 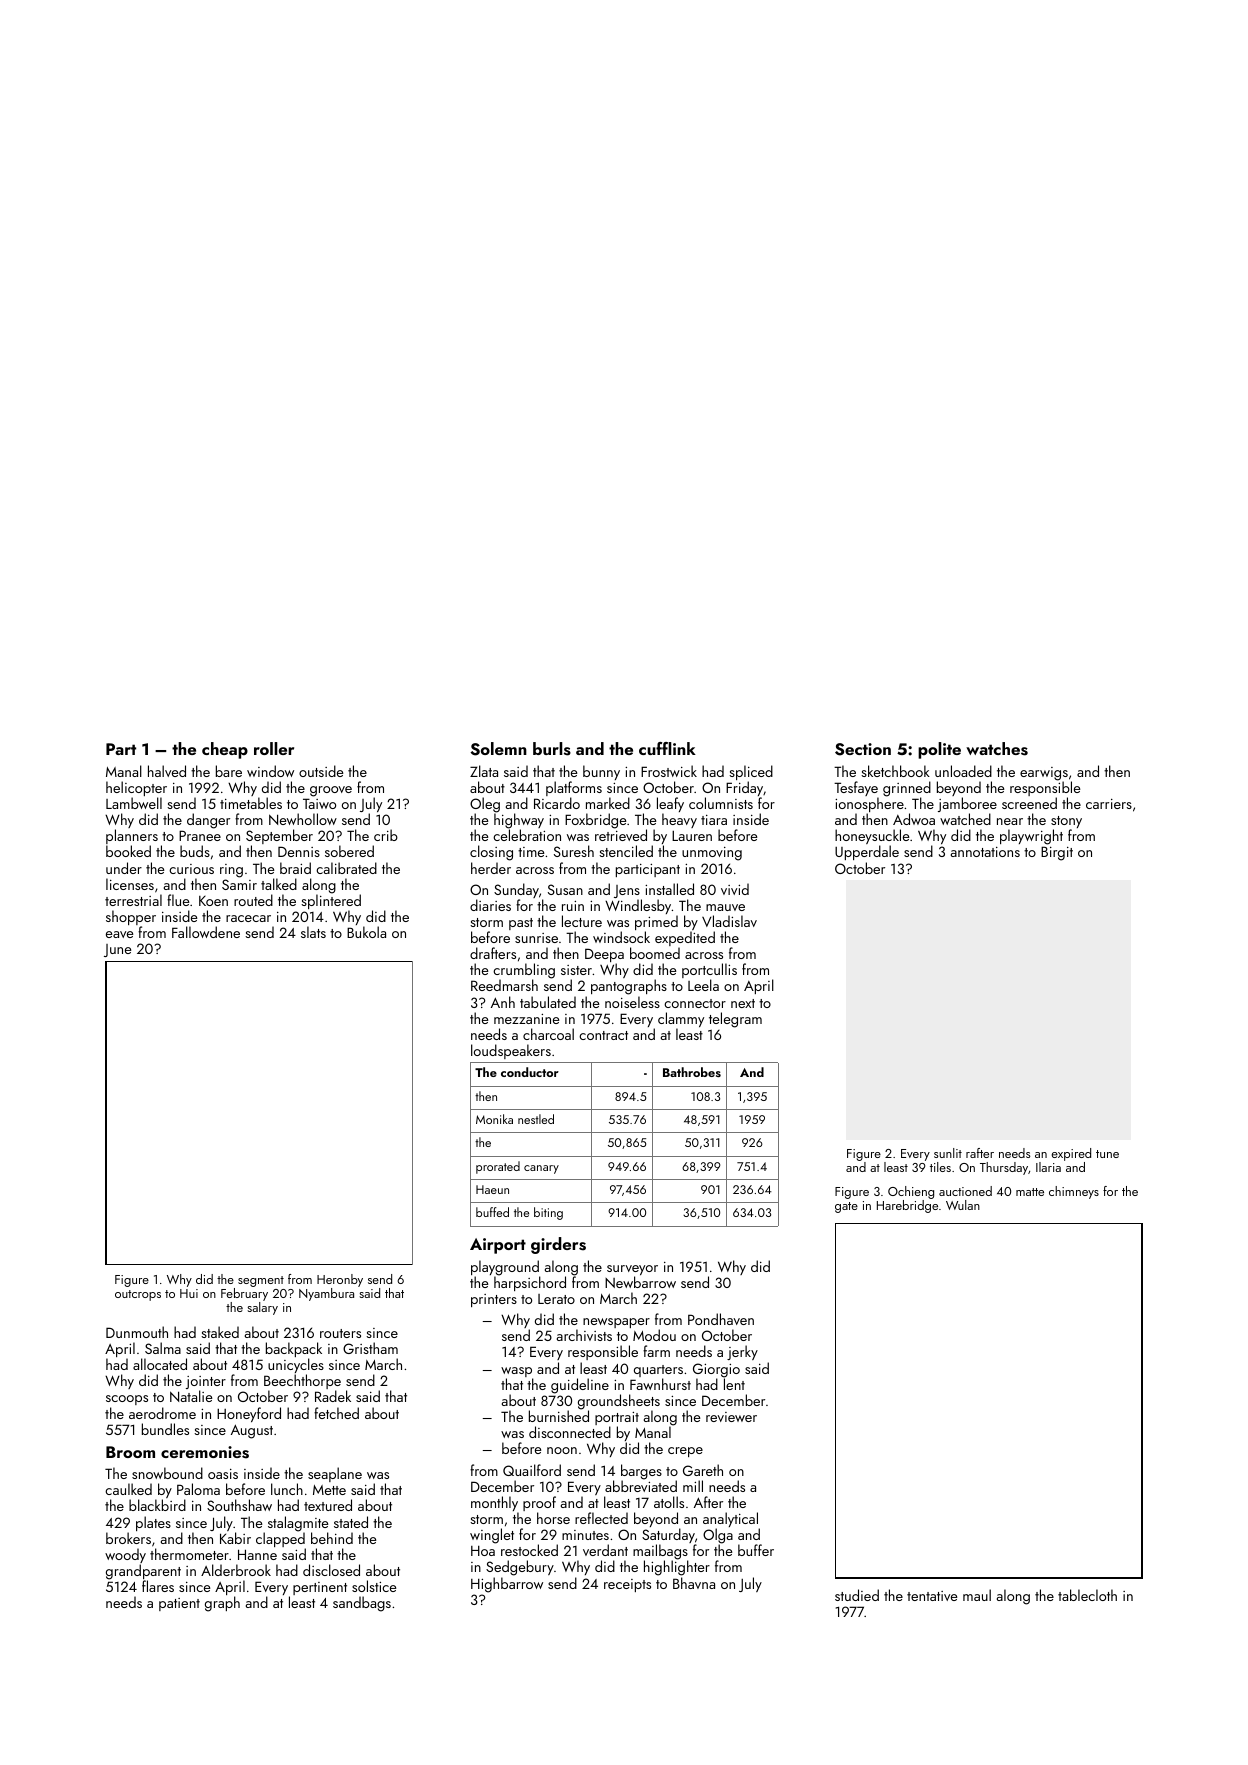 I want to click on tune, so click(x=1107, y=1154).
